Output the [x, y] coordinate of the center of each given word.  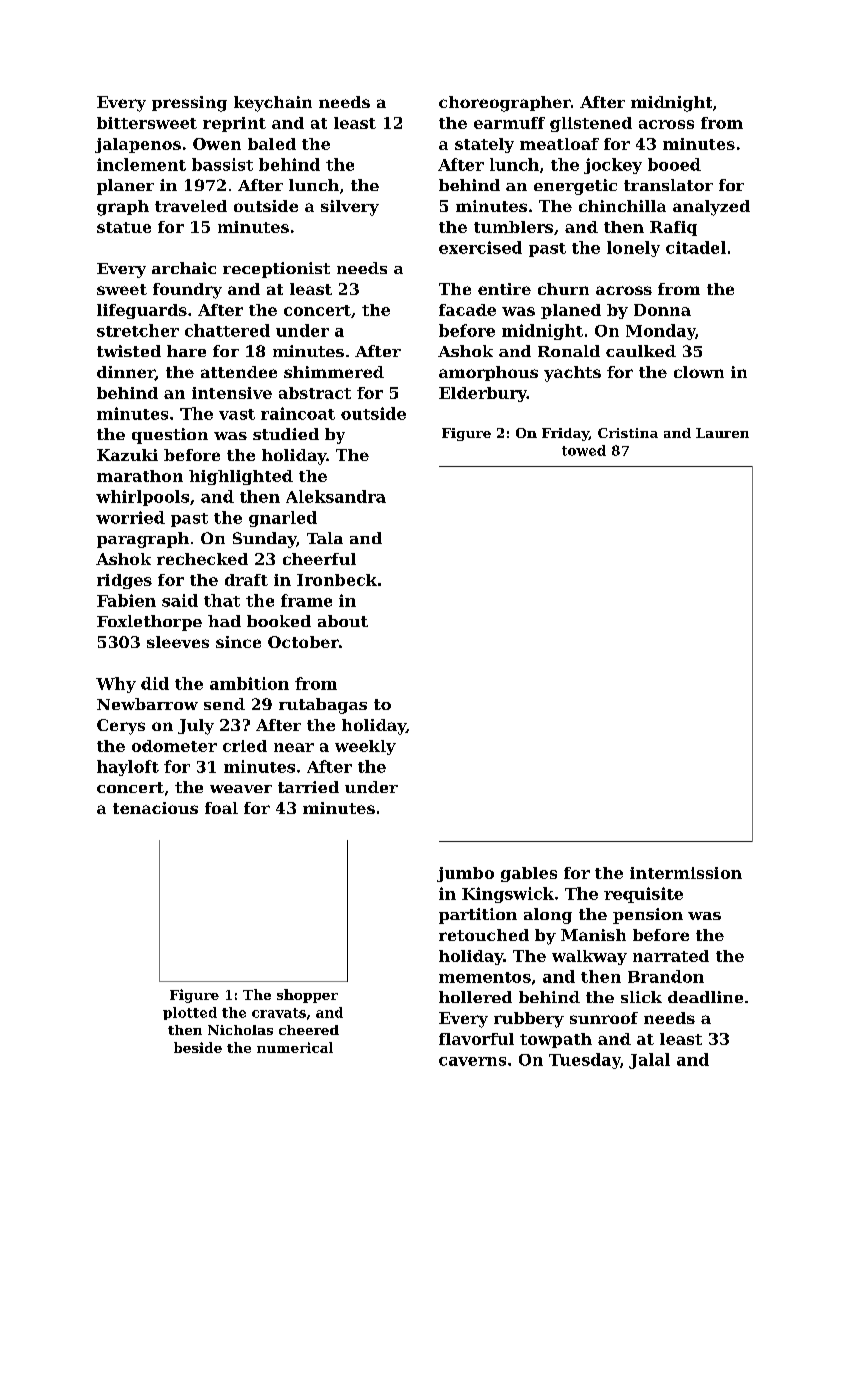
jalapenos [138, 145]
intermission [686, 873]
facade [467, 310]
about [343, 621]
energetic [575, 187]
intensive [232, 393]
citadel [696, 247]
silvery [350, 208]
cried [245, 746]
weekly [365, 747]
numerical [295, 1047]
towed [584, 450]
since [238, 642]
